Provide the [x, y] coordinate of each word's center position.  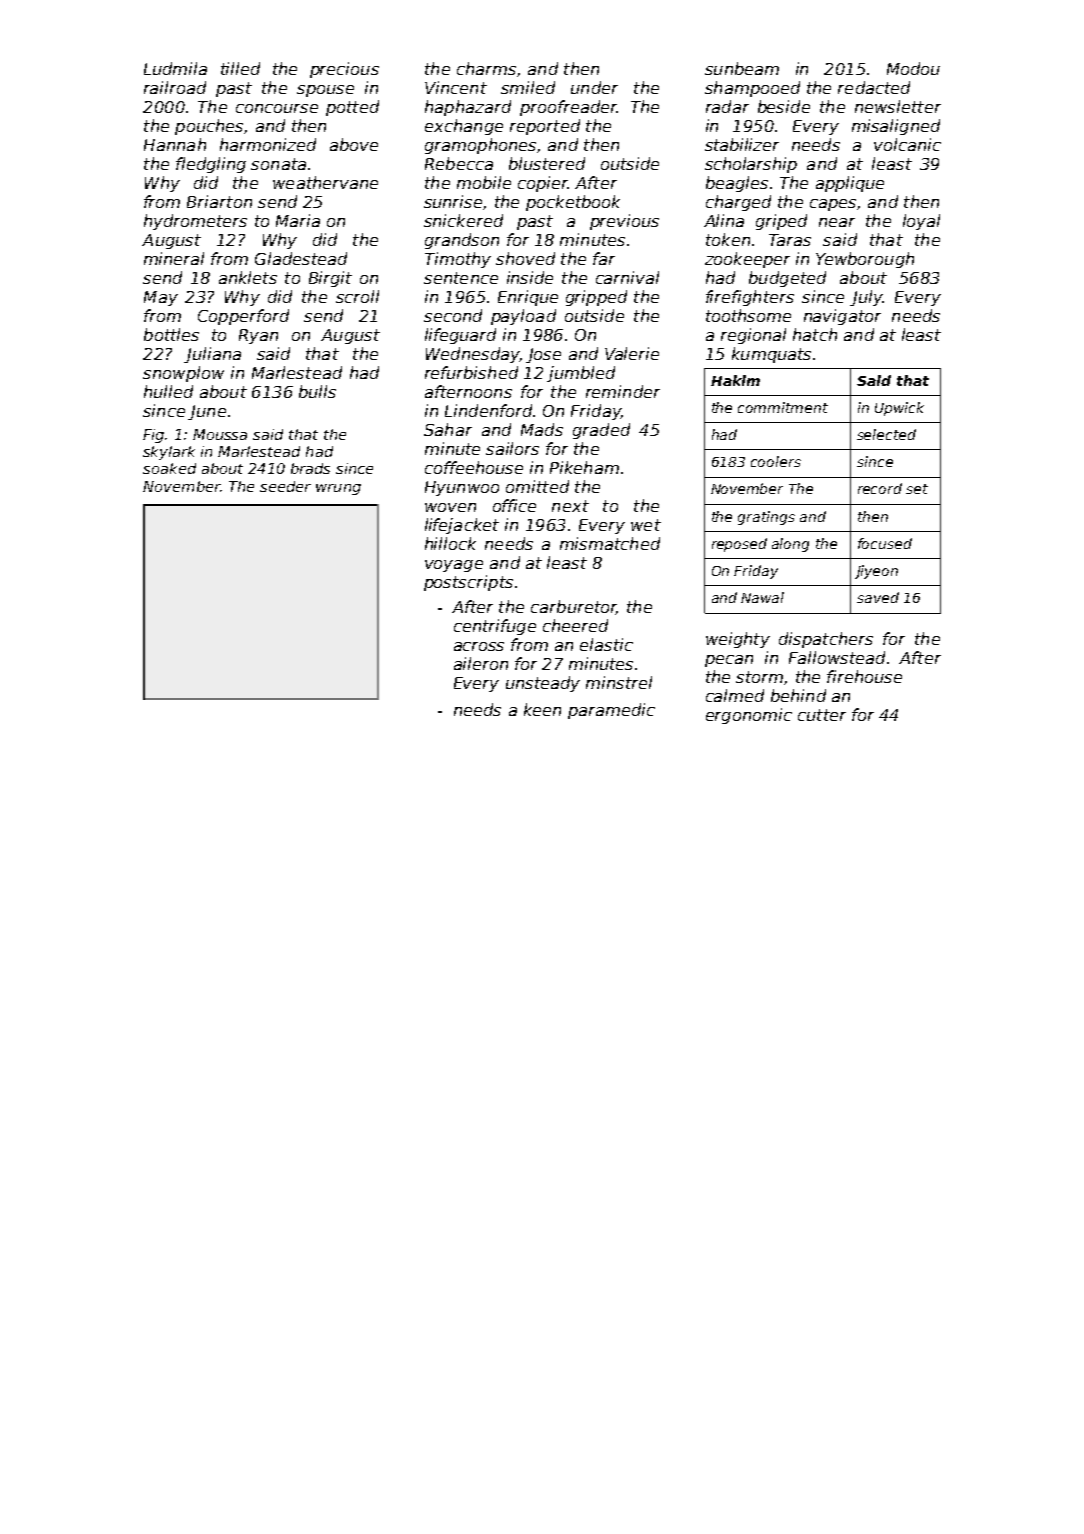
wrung [338, 489]
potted [352, 108]
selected [886, 434]
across [479, 646]
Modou [913, 68]
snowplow [183, 374]
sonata [278, 164]
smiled [528, 87]
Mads [542, 429]
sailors [512, 448]
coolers [776, 461]
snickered [463, 220]
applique [850, 184]
